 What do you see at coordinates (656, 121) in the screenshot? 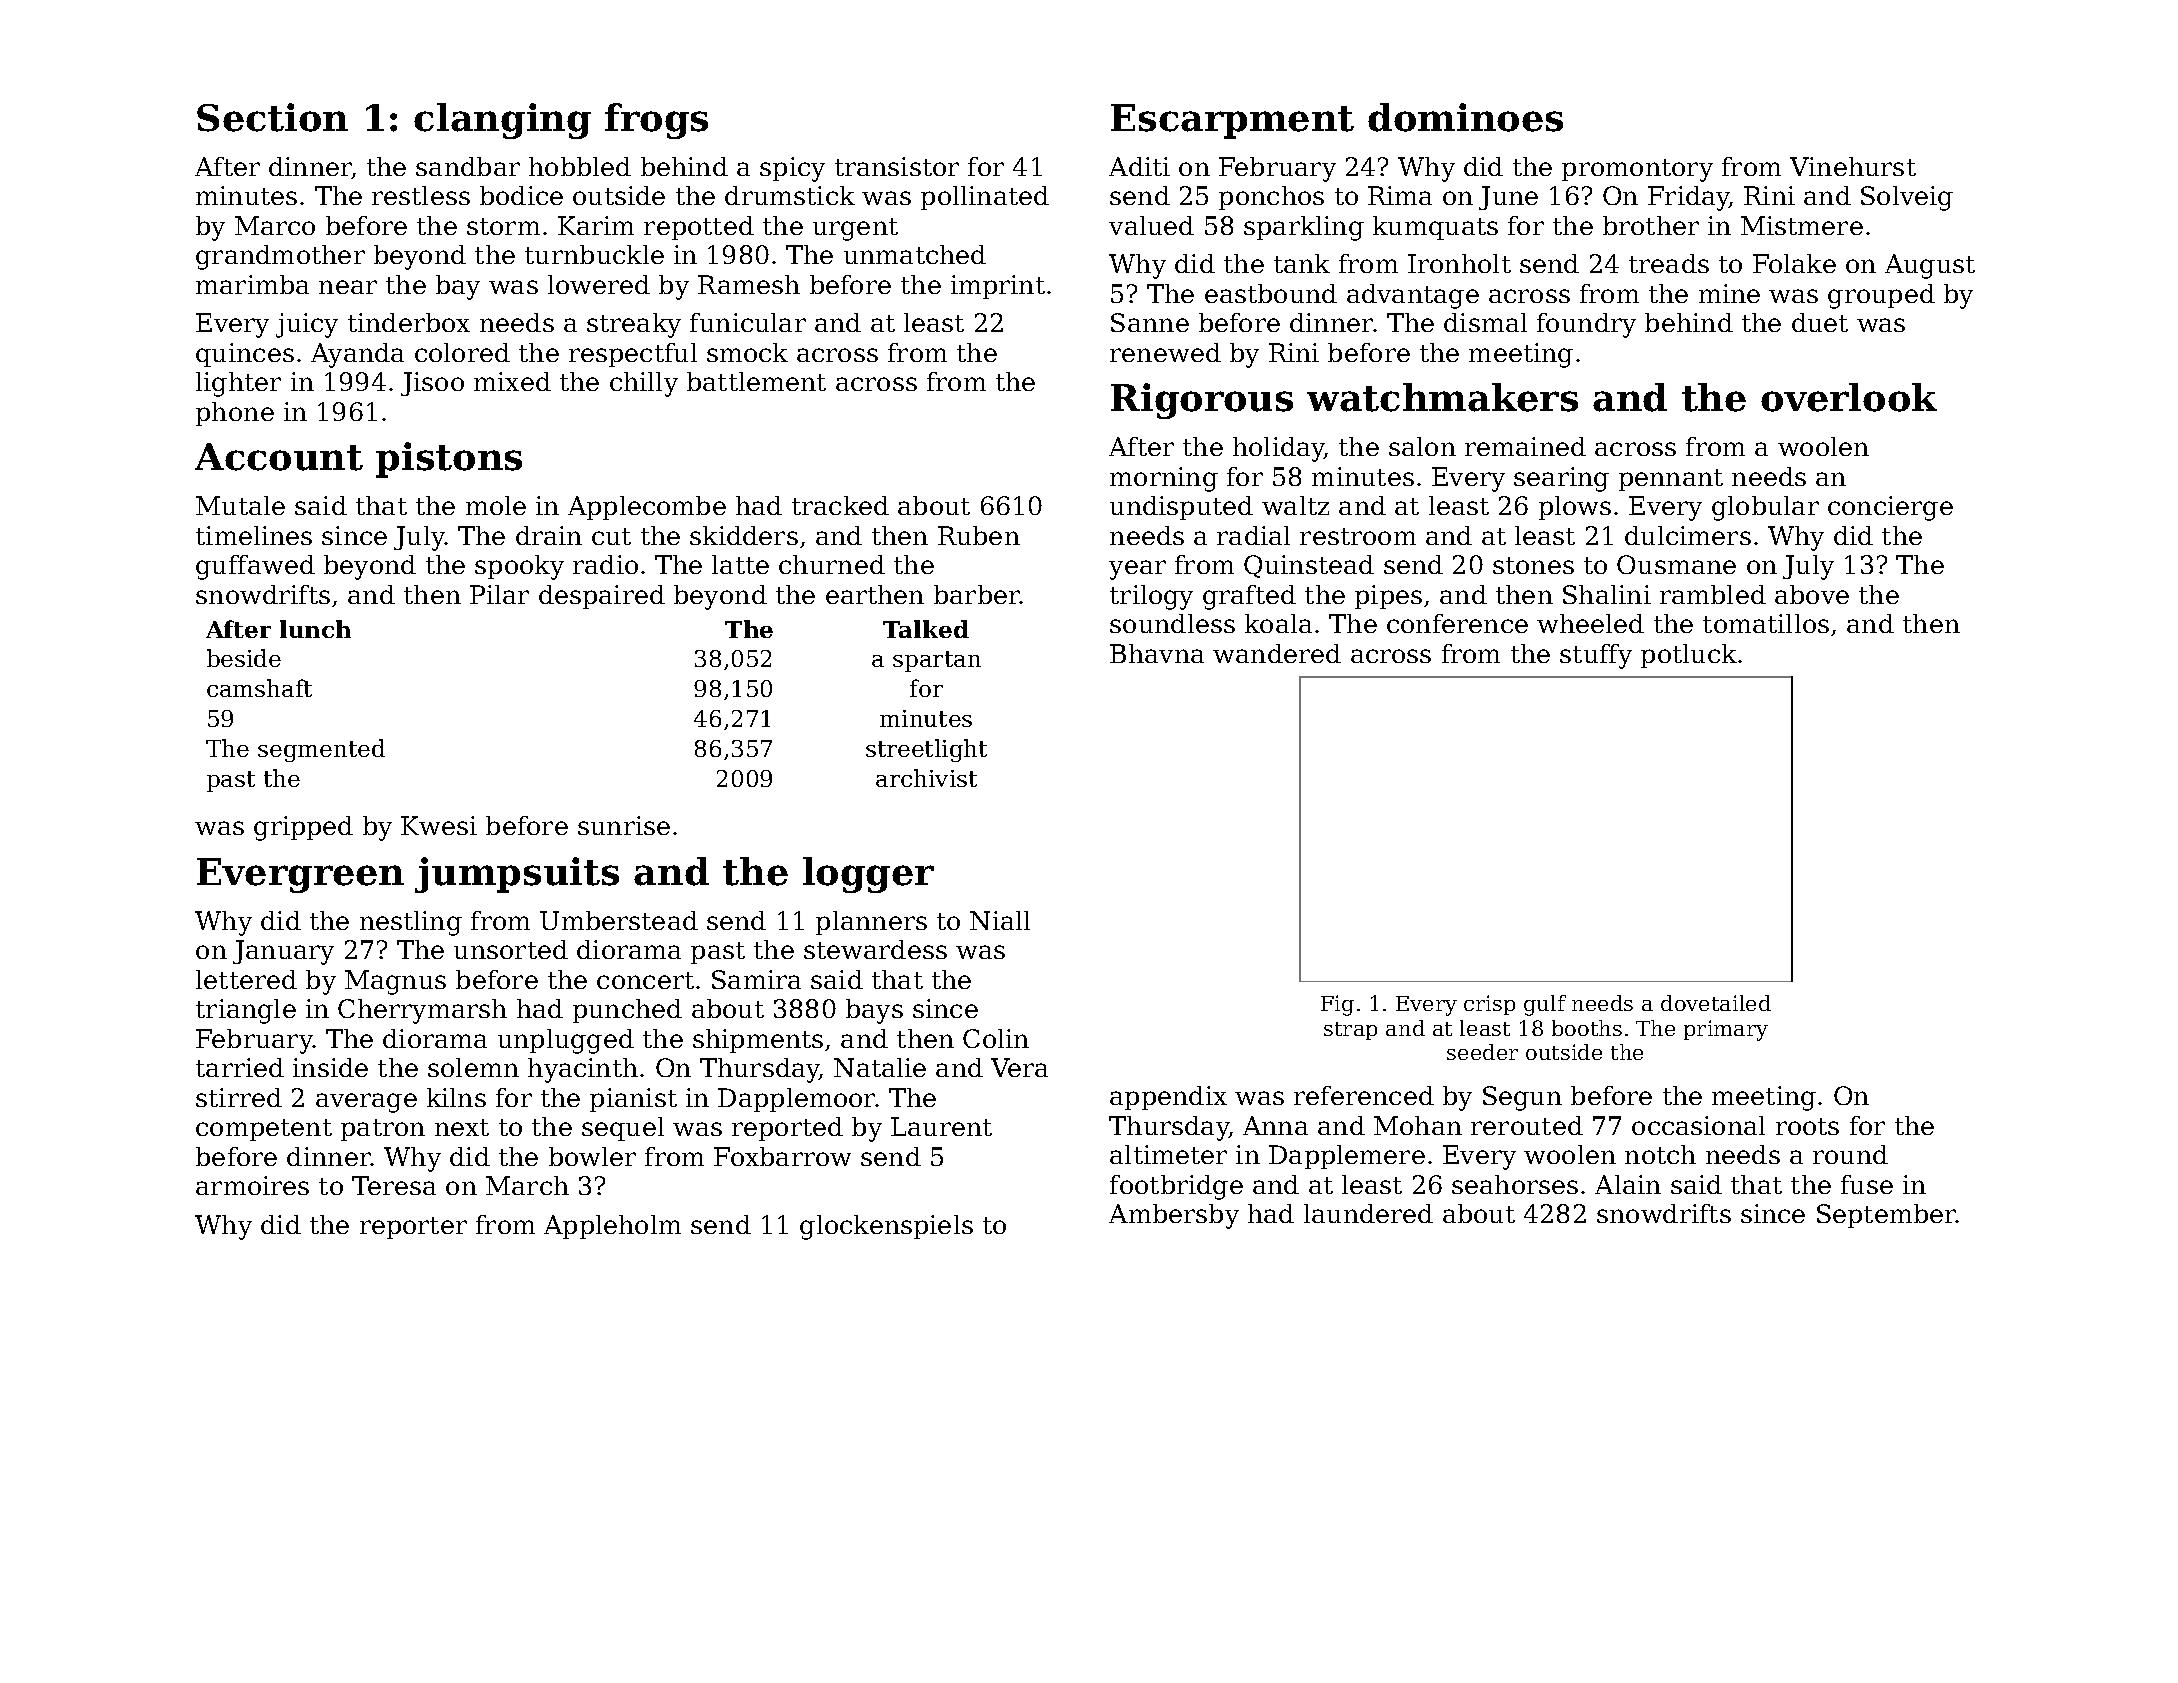
I see `frogs` at bounding box center [656, 121].
